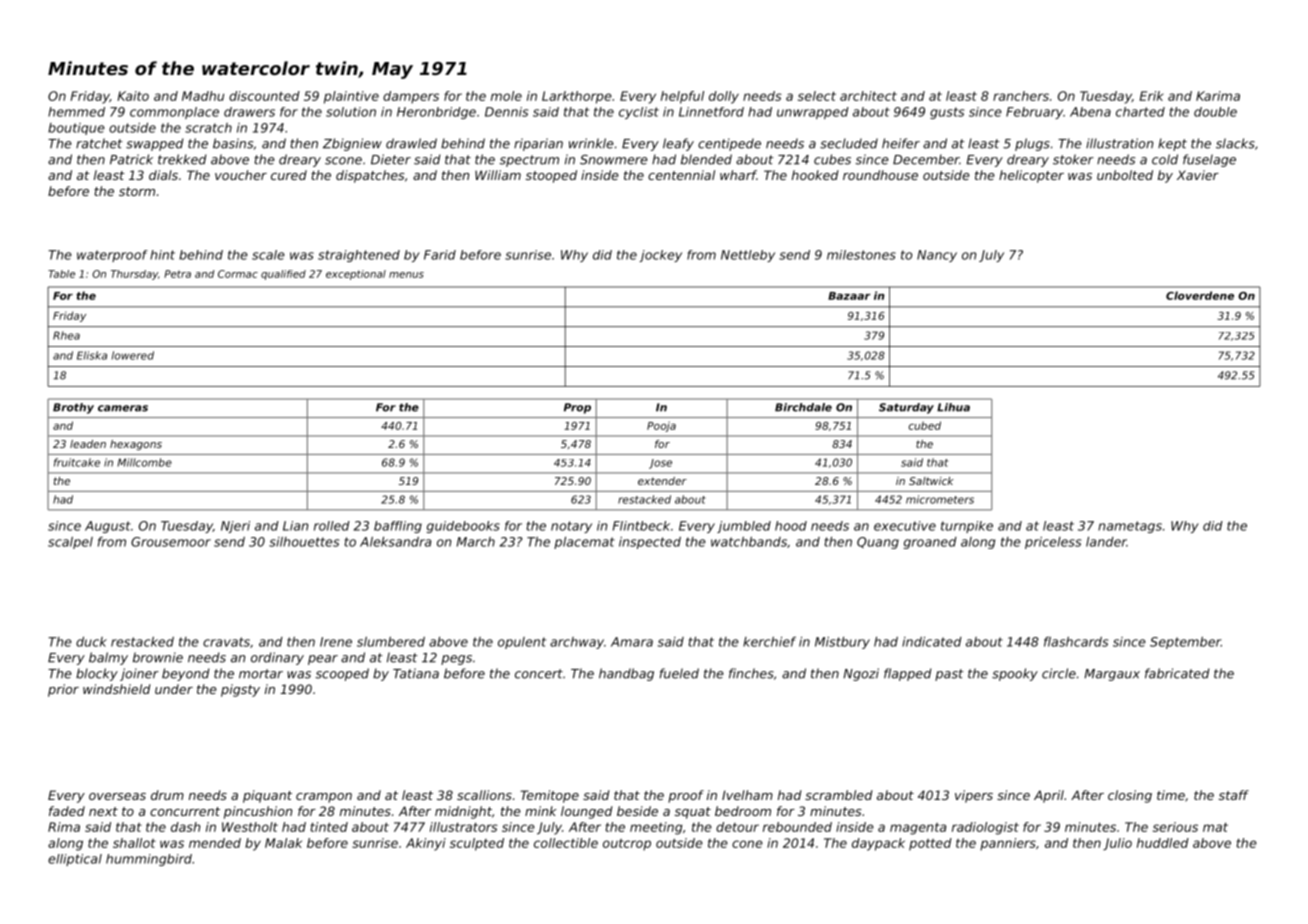  What do you see at coordinates (144, 462) in the document?
I see `Millcombe` at bounding box center [144, 462].
